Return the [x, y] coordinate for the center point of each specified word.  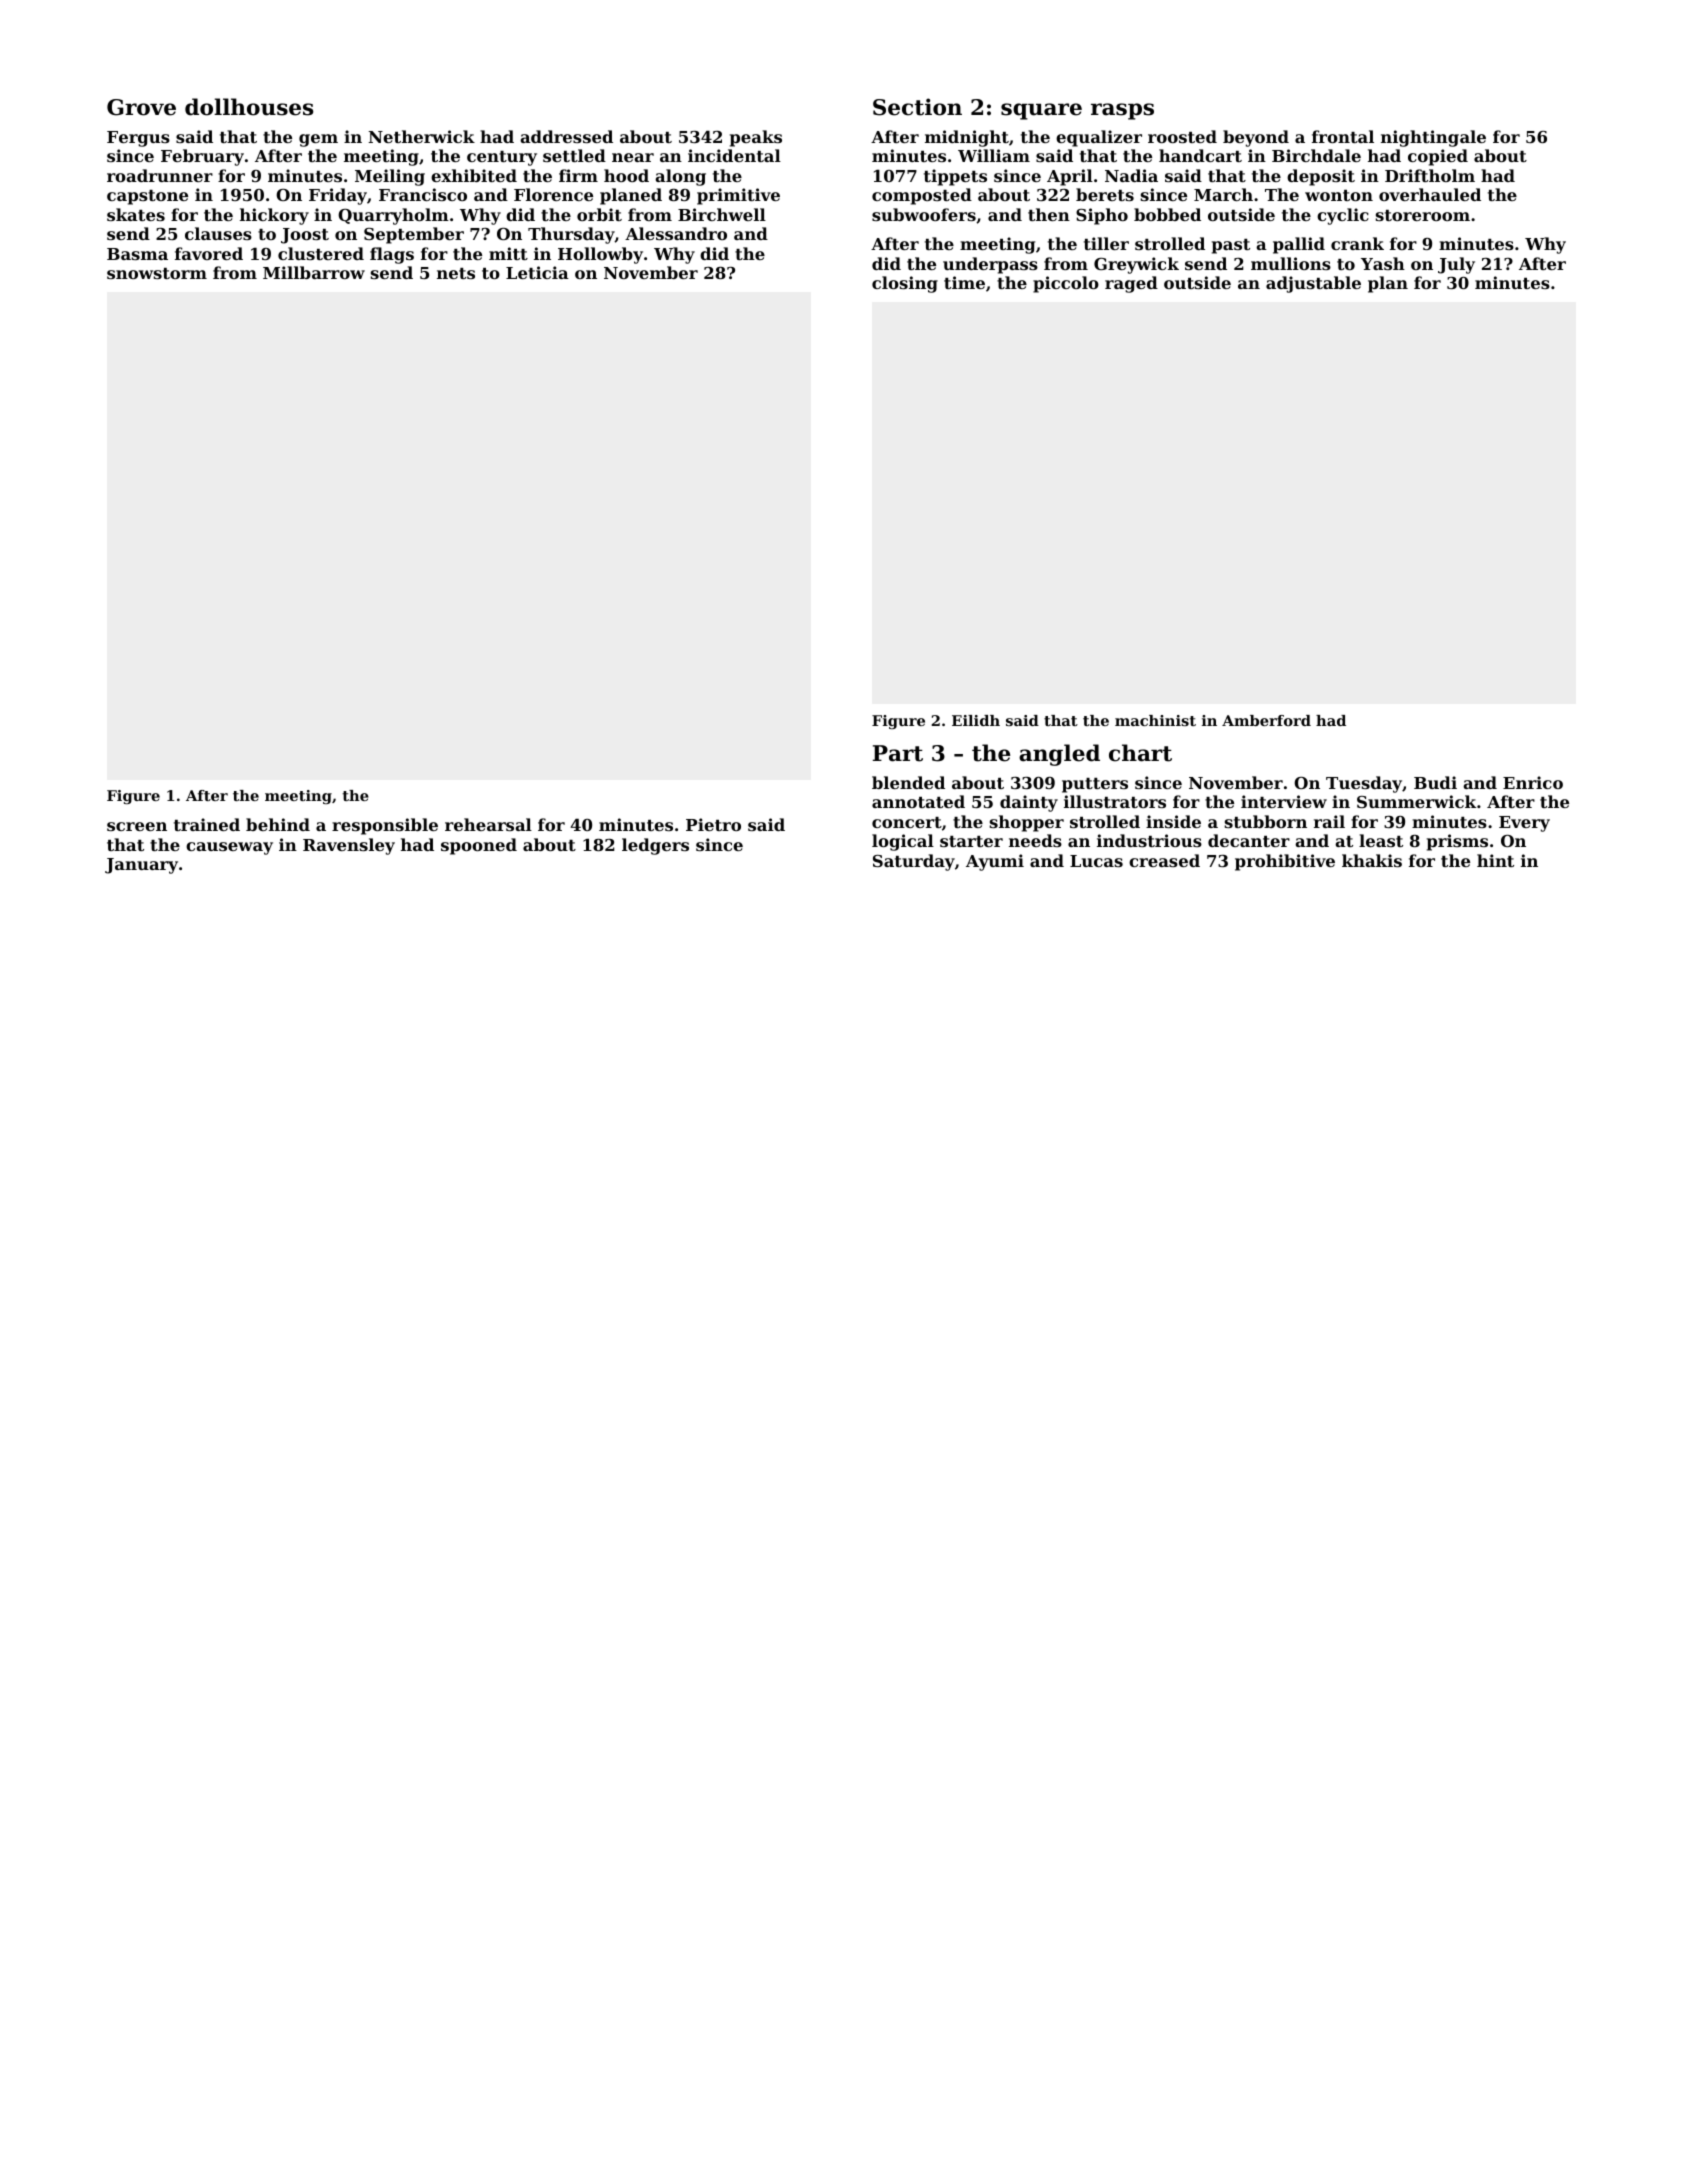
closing [905, 284]
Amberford [1266, 720]
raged [1131, 284]
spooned [479, 846]
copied [1438, 157]
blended [908, 782]
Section [917, 107]
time [964, 282]
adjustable [1313, 284]
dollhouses [249, 107]
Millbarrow [314, 272]
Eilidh [976, 720]
